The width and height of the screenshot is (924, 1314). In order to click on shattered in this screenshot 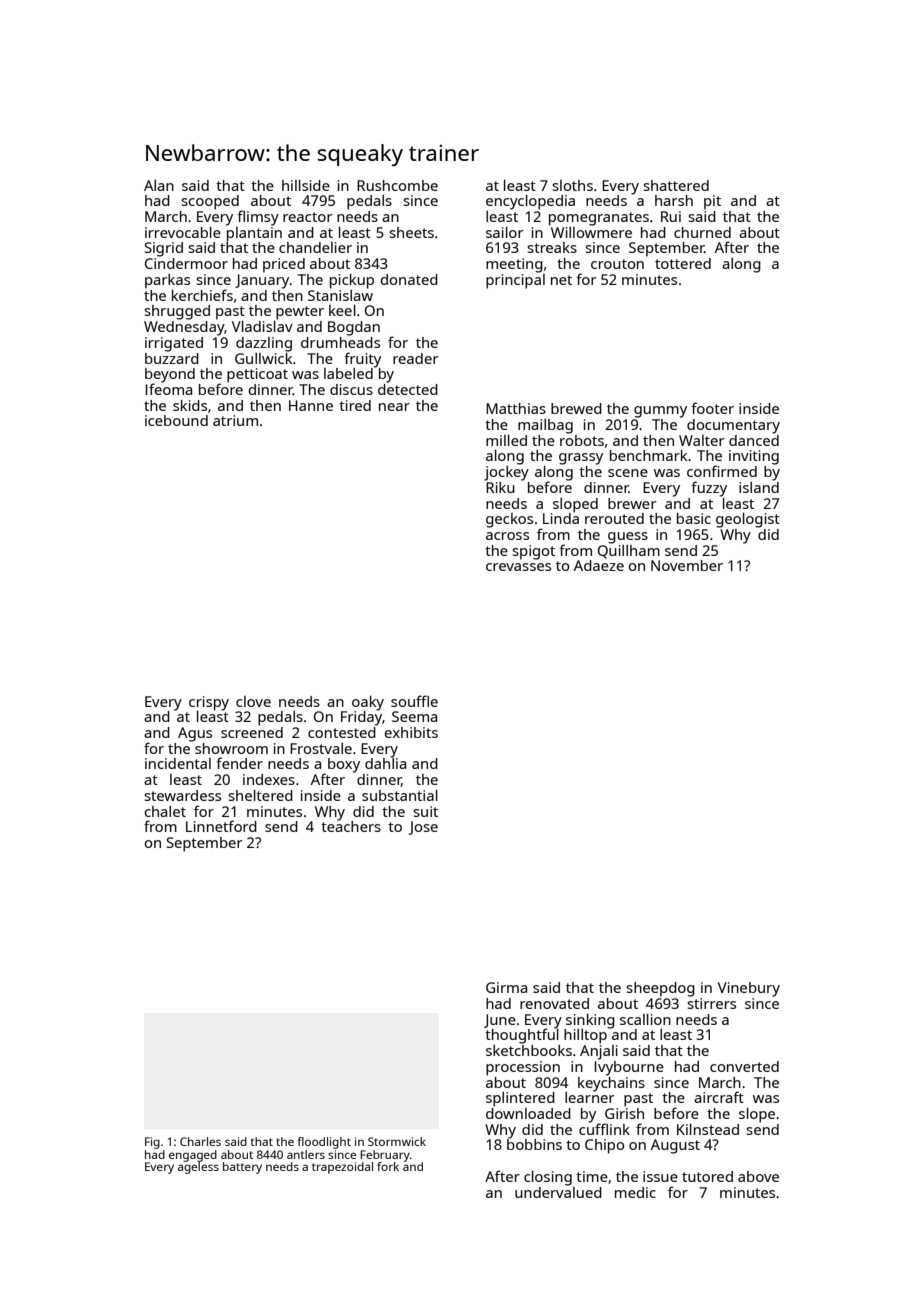, I will do `click(676, 185)`.
